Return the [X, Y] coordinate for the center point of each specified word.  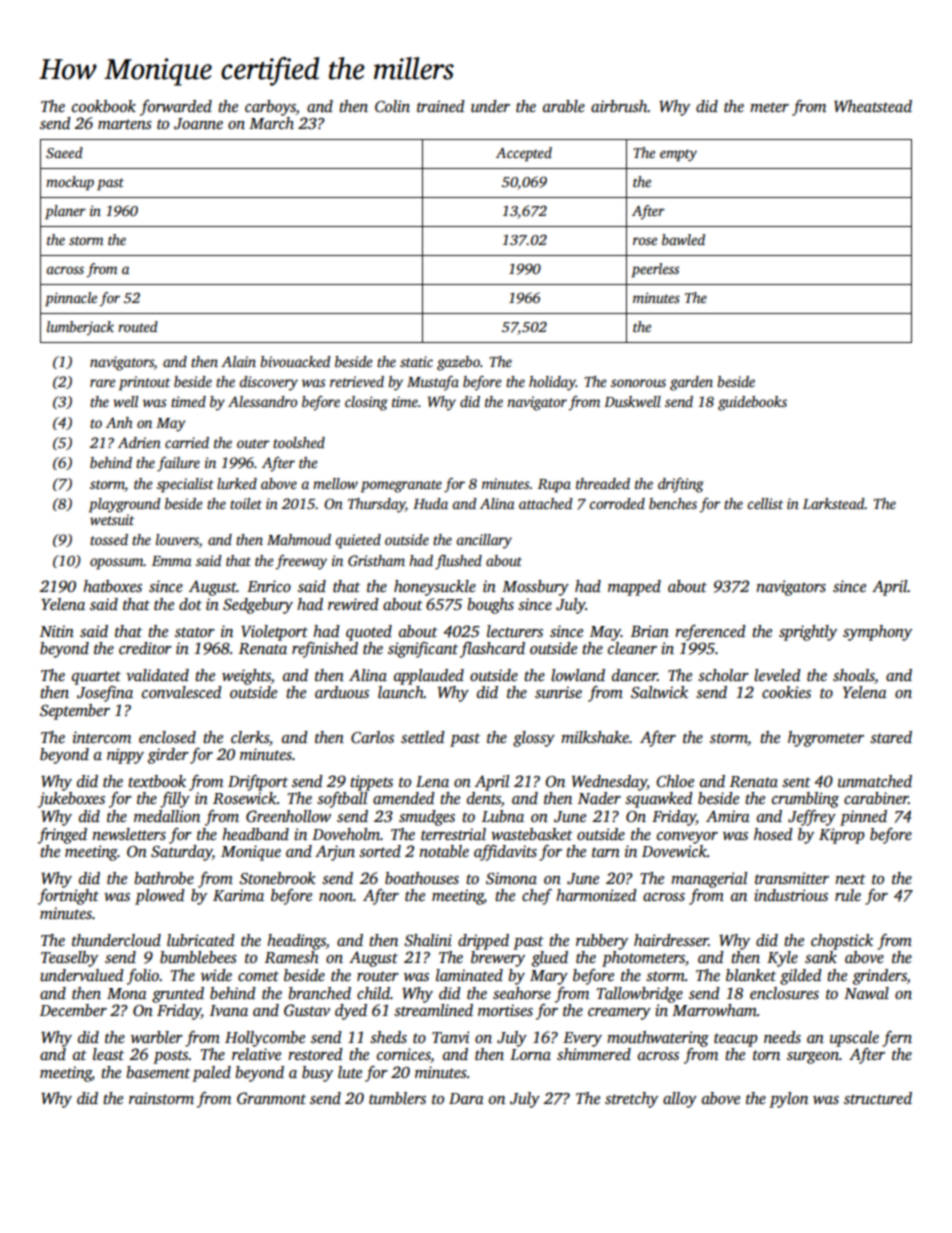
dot [190, 604]
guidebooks [752, 403]
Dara [466, 1098]
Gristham [376, 560]
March [271, 123]
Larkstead [834, 503]
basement [158, 1072]
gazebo [458, 363]
